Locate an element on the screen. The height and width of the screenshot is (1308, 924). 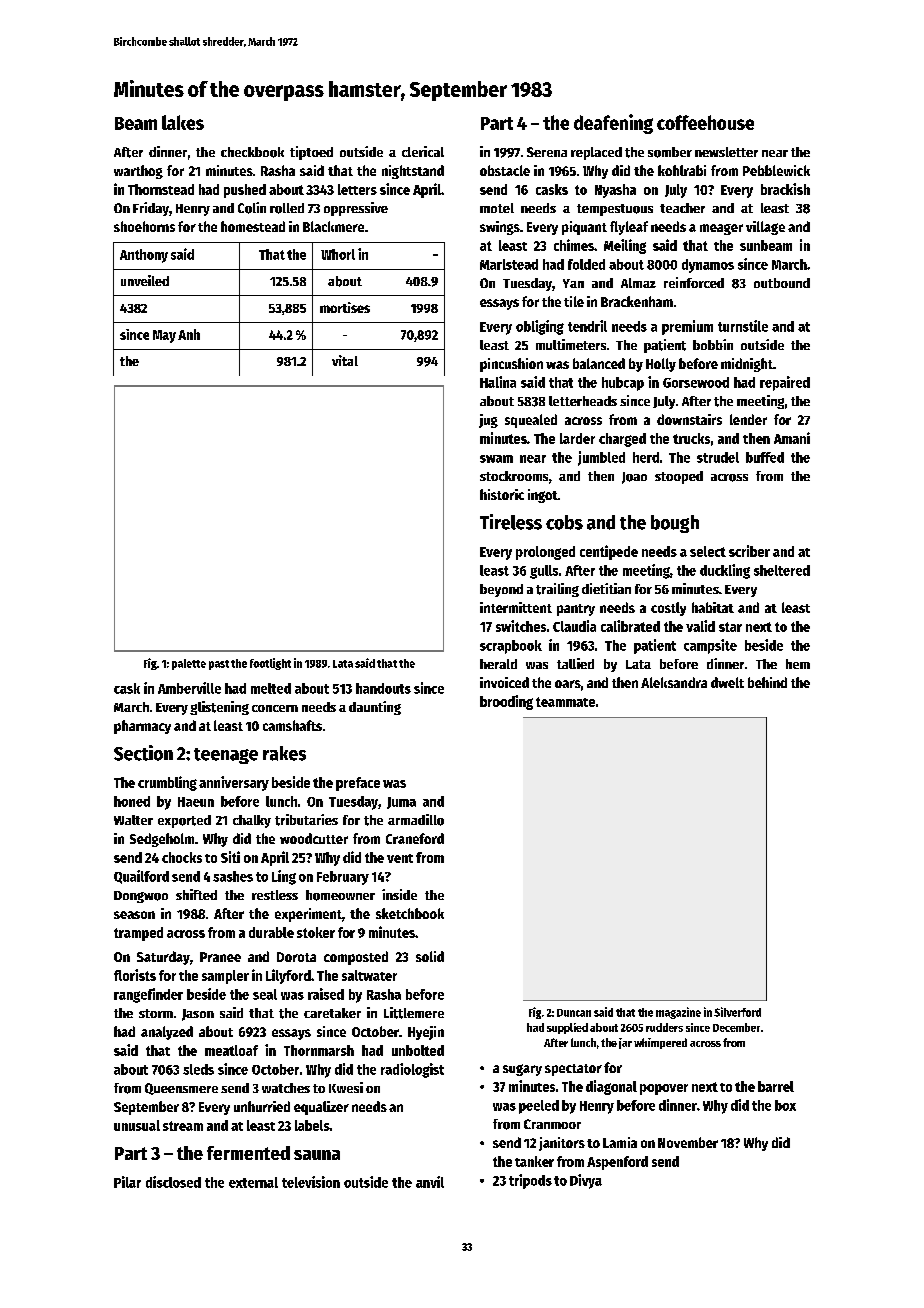
premium is located at coordinates (687, 327).
